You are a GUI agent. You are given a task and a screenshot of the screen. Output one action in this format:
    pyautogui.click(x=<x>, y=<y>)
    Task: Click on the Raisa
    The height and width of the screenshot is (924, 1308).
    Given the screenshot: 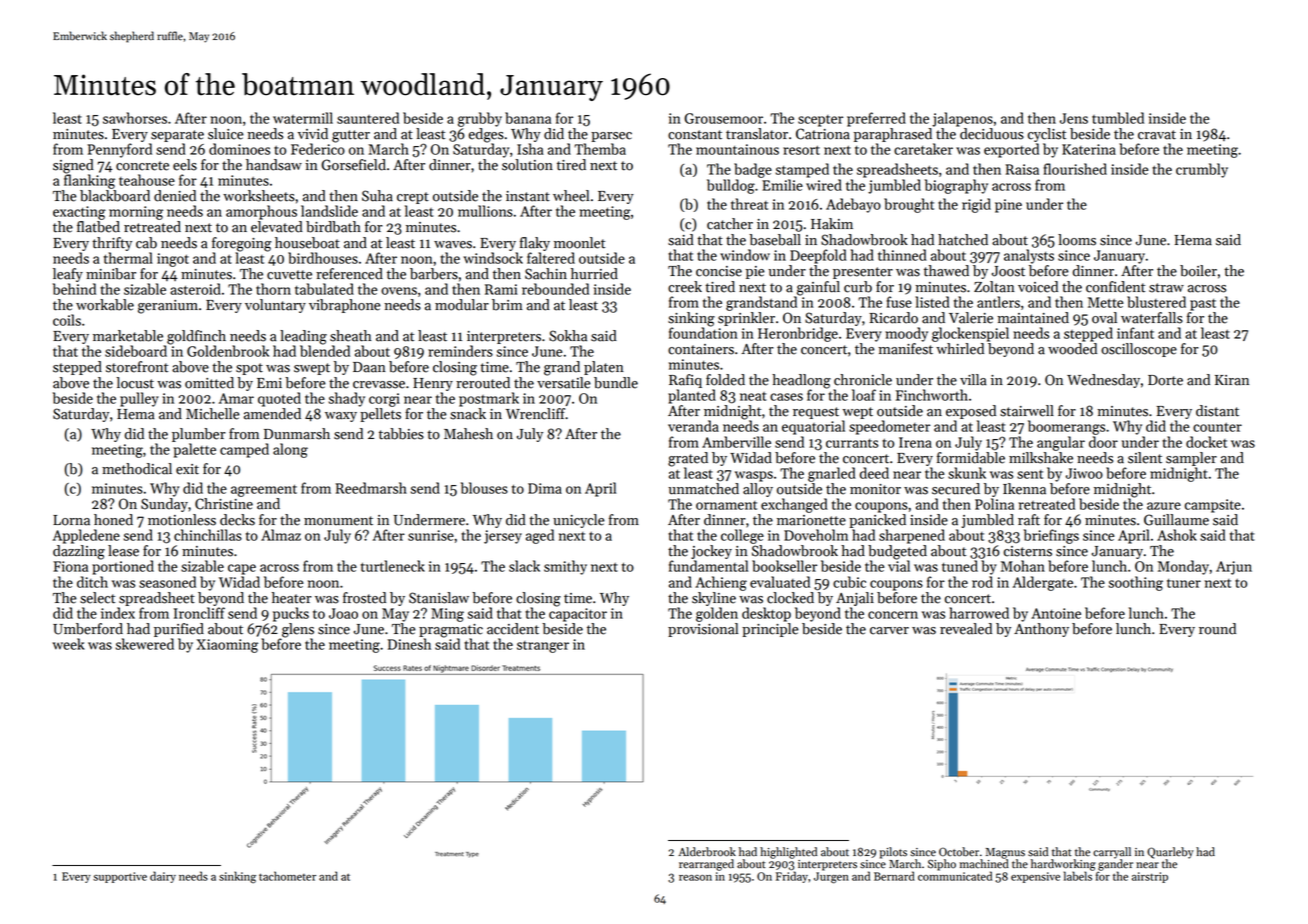 What is the action you would take?
    pyautogui.click(x=1022, y=169)
